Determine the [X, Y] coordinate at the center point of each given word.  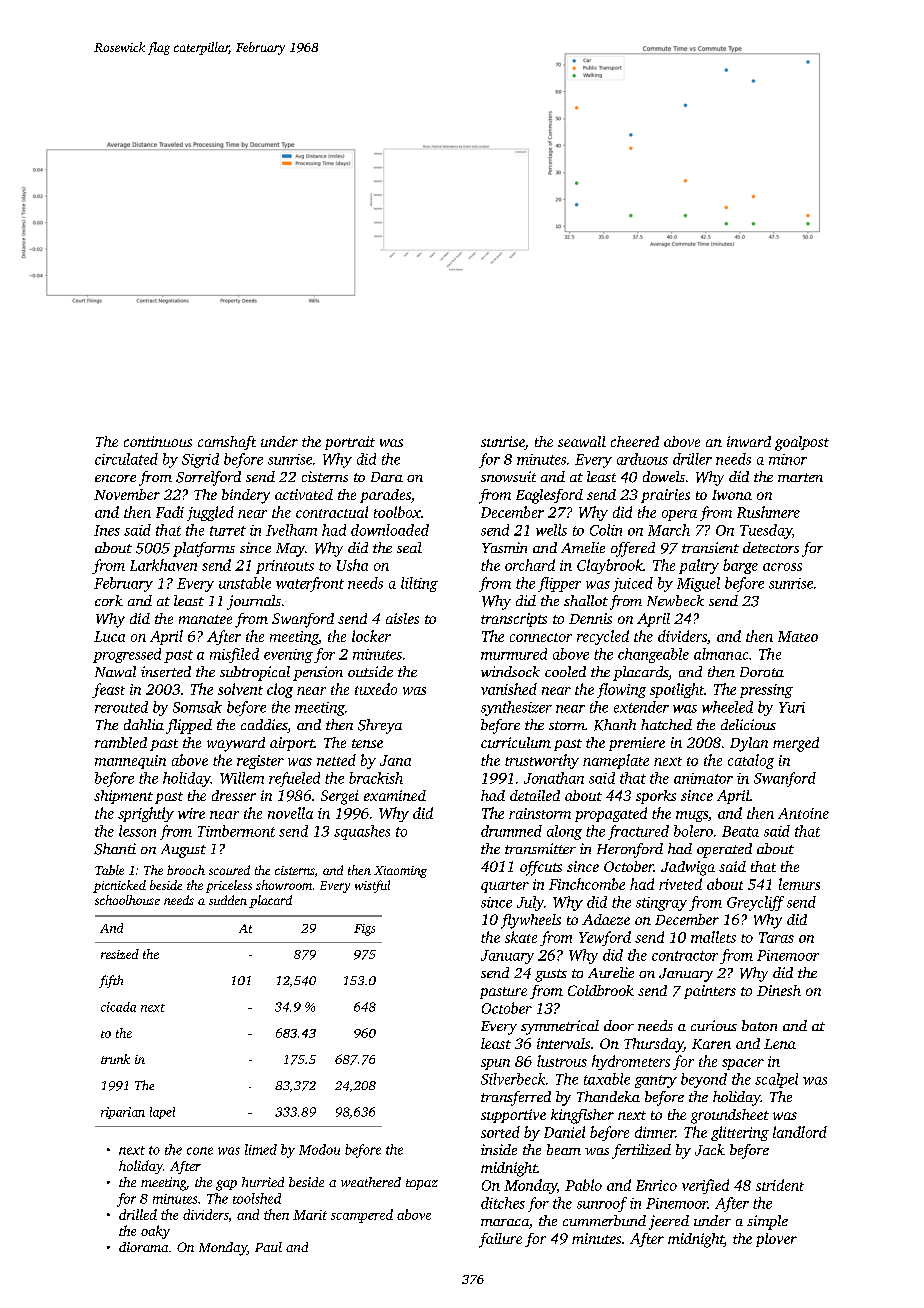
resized [120, 954]
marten [800, 477]
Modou [319, 1149]
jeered [669, 1222]
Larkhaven [163, 565]
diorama [143, 1247]
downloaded [390, 530]
